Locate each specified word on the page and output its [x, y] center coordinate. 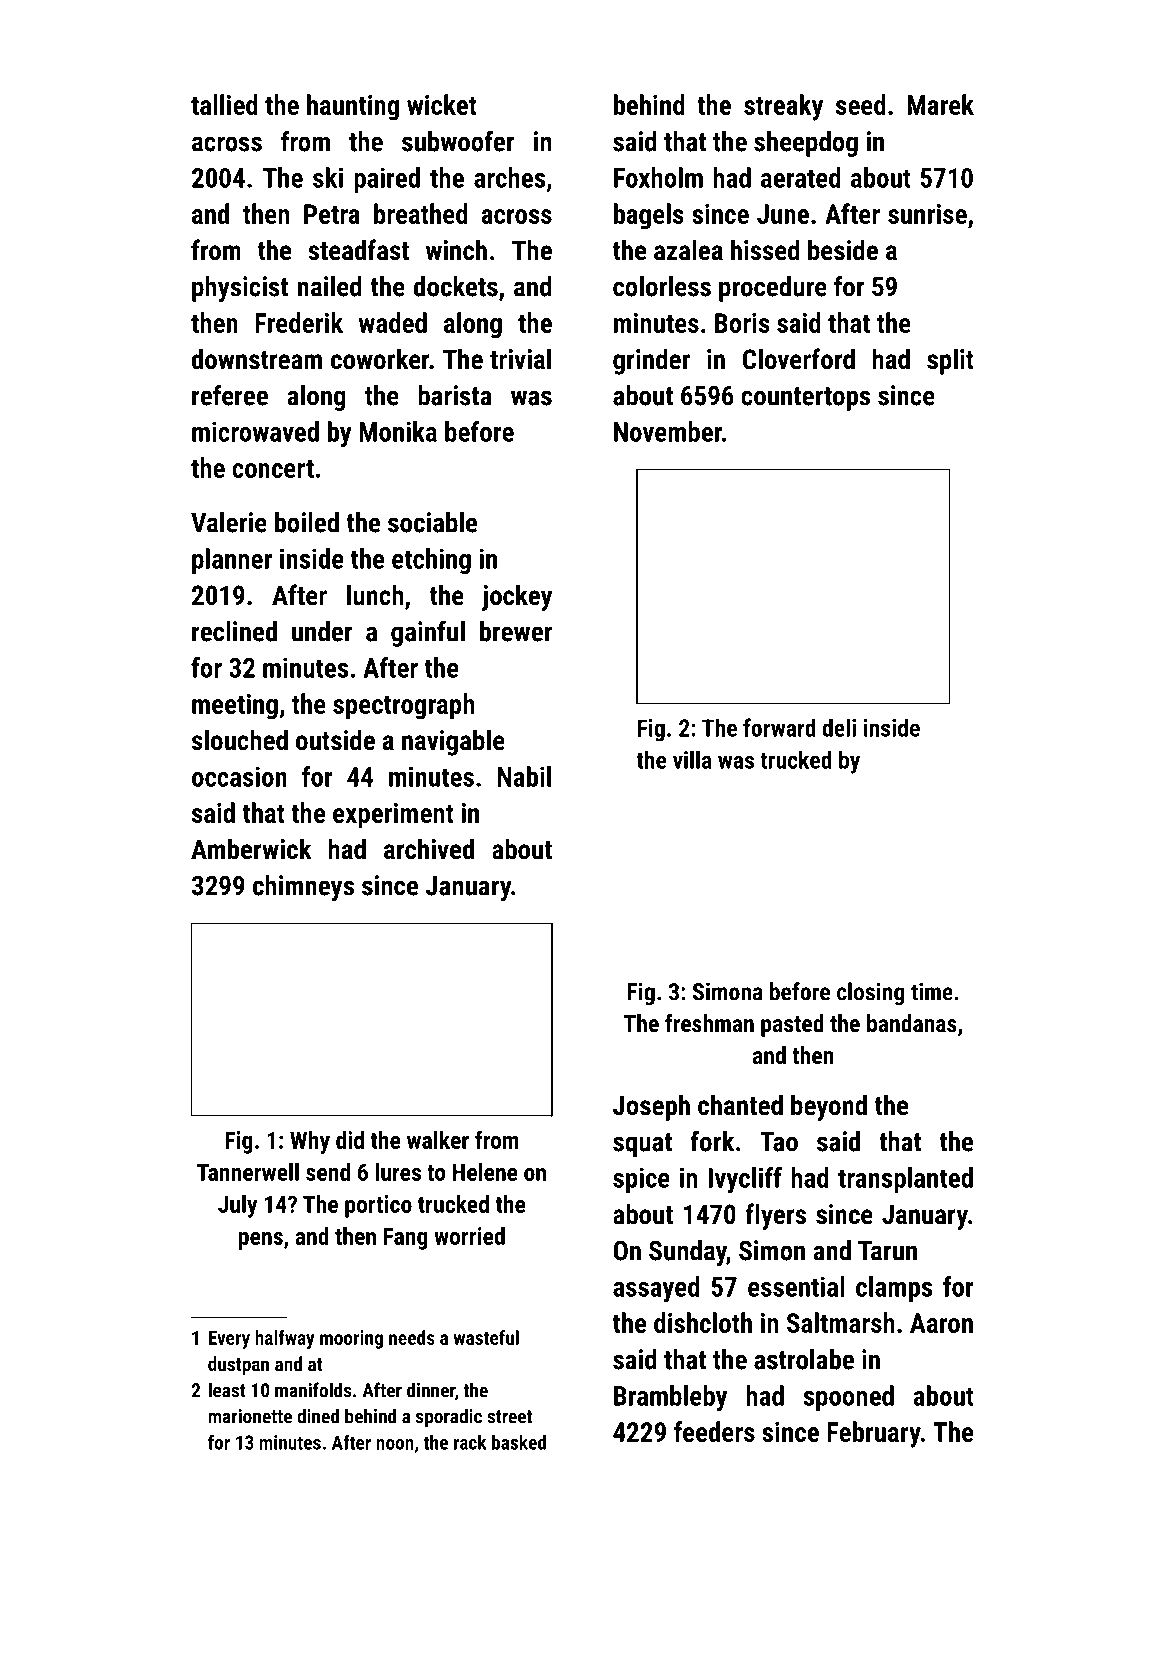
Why [310, 1142]
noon [395, 1444]
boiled [307, 522]
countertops [805, 399]
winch [456, 249]
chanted [740, 1105]
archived [429, 849]
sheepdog [806, 144]
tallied [224, 104]
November [668, 431]
